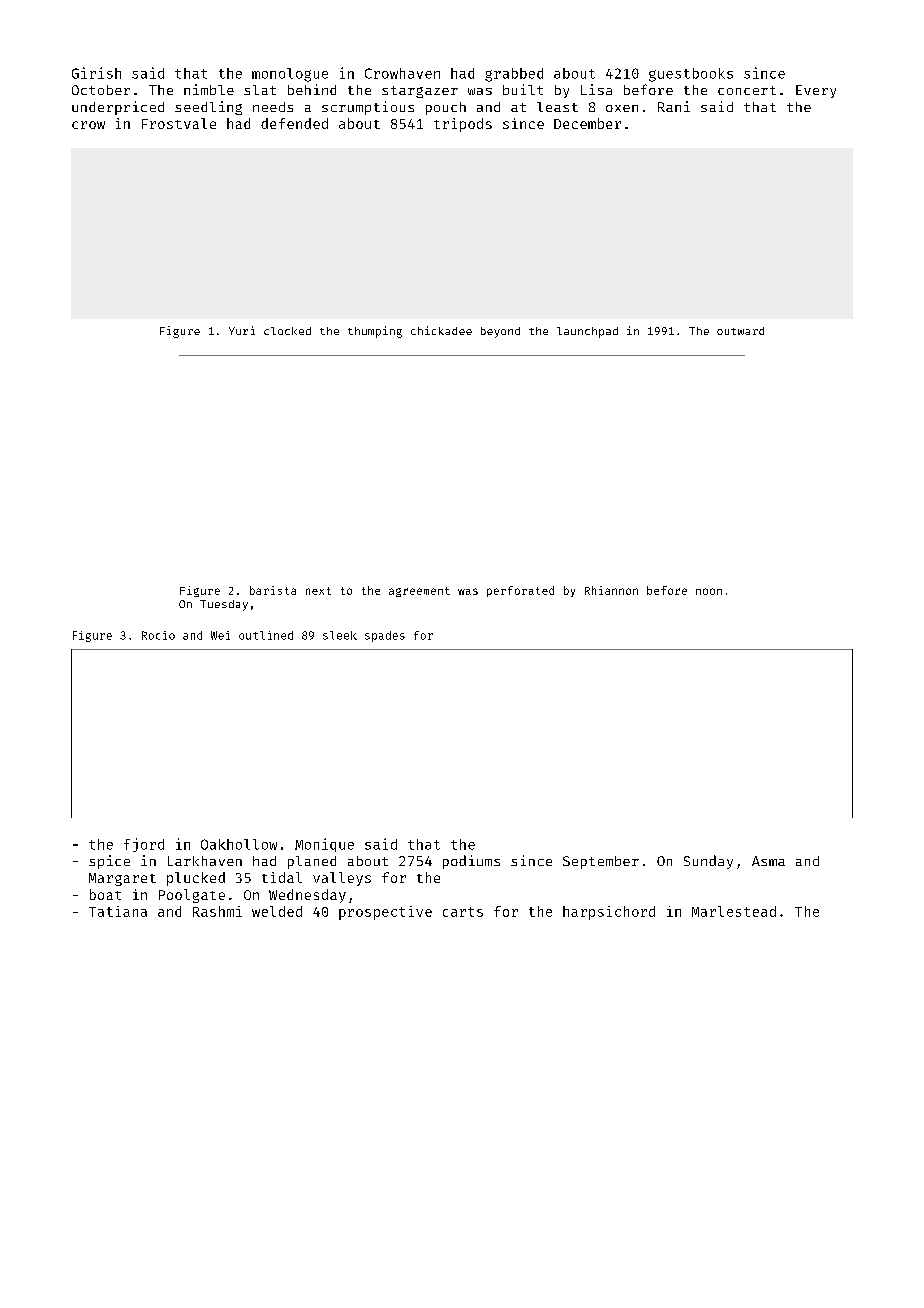 This screenshot has width=924, height=1308. Describe the element at coordinates (290, 75) in the screenshot. I see `monologue` at that location.
